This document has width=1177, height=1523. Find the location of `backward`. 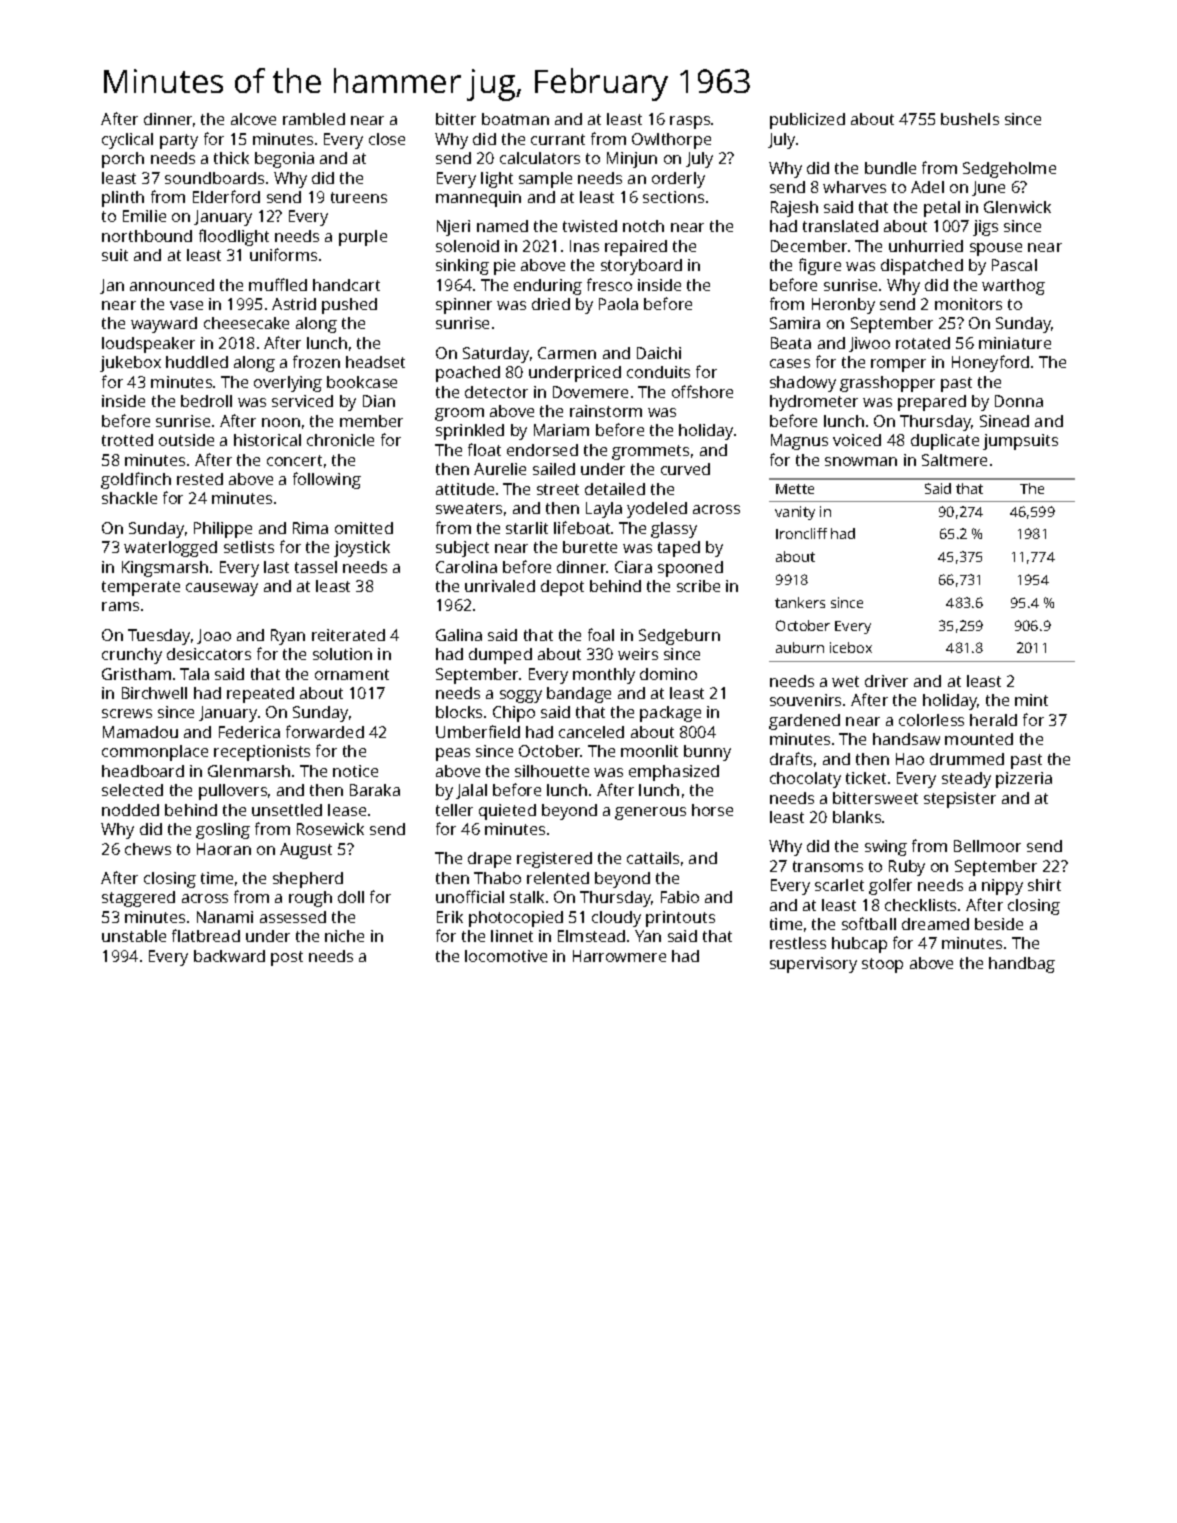

backward is located at coordinates (229, 956).
